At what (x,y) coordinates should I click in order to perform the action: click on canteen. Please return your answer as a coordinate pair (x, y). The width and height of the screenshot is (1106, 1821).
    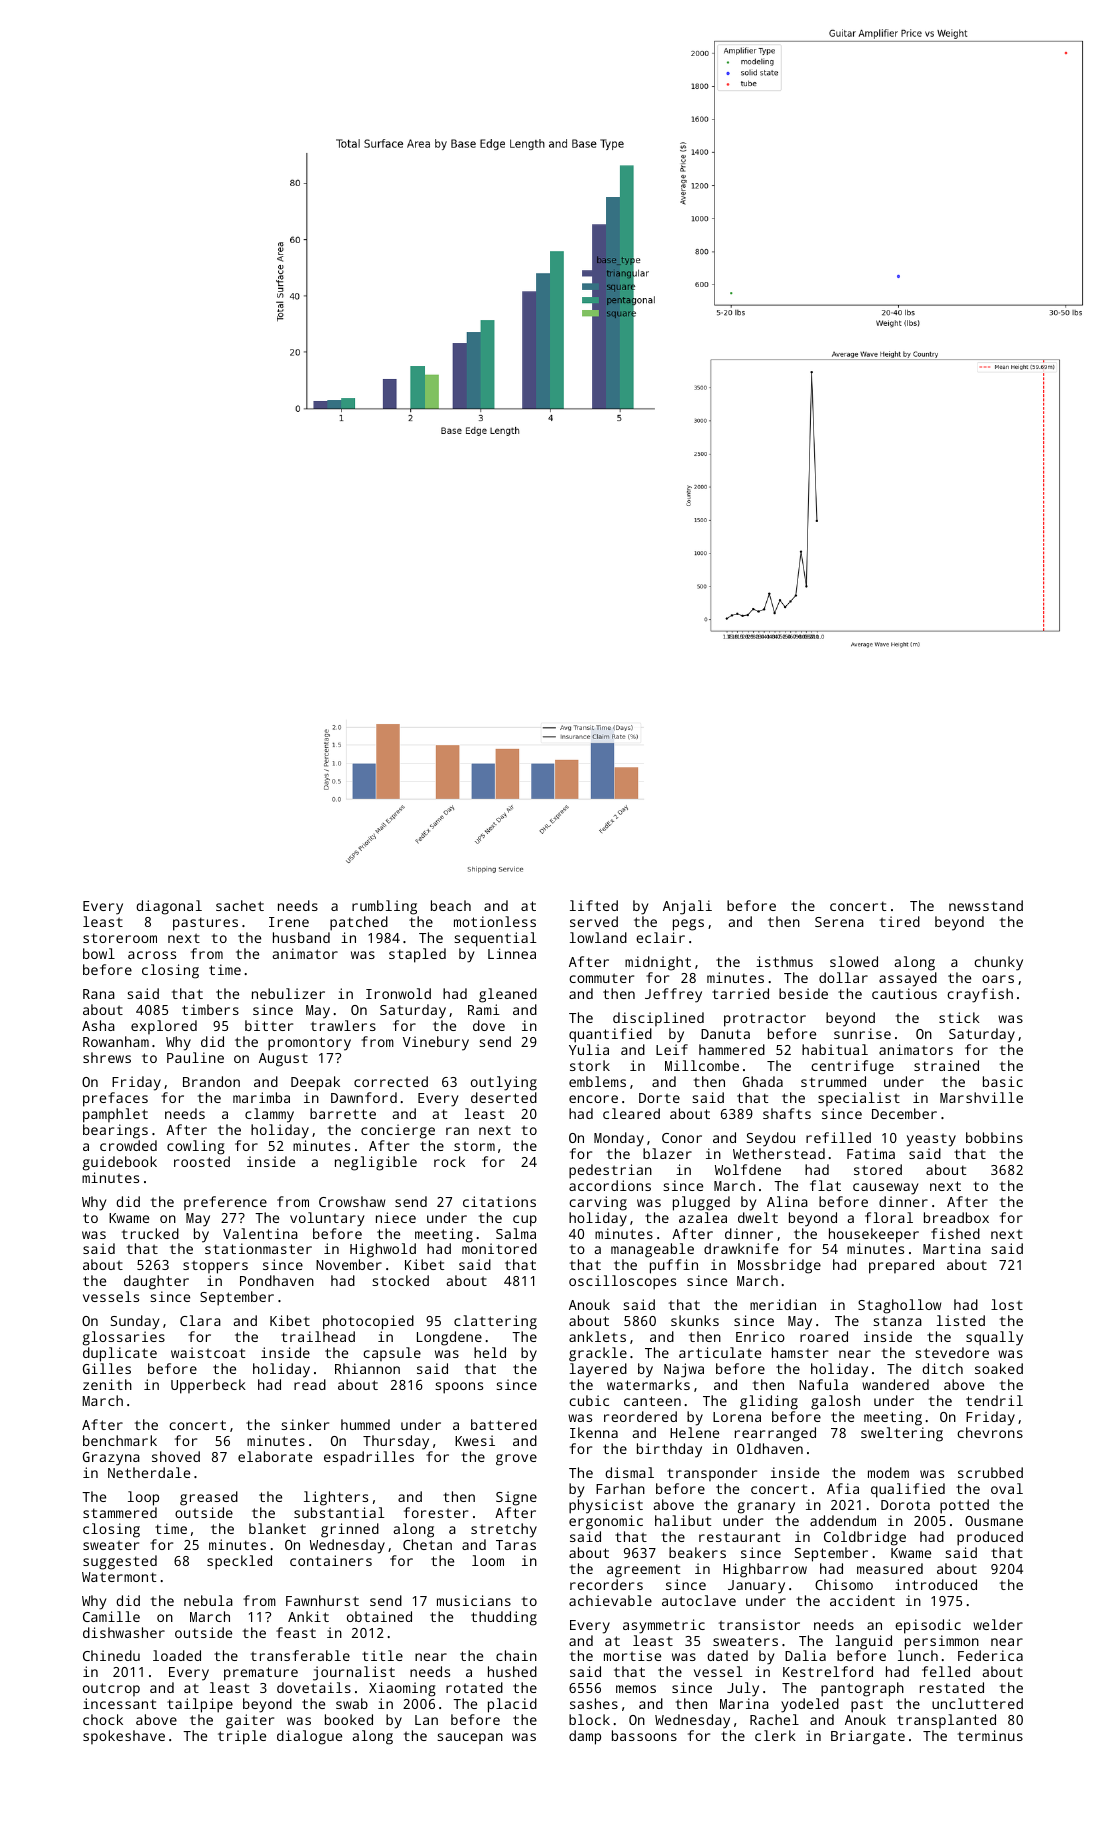
    Looking at the image, I should click on (652, 1401).
